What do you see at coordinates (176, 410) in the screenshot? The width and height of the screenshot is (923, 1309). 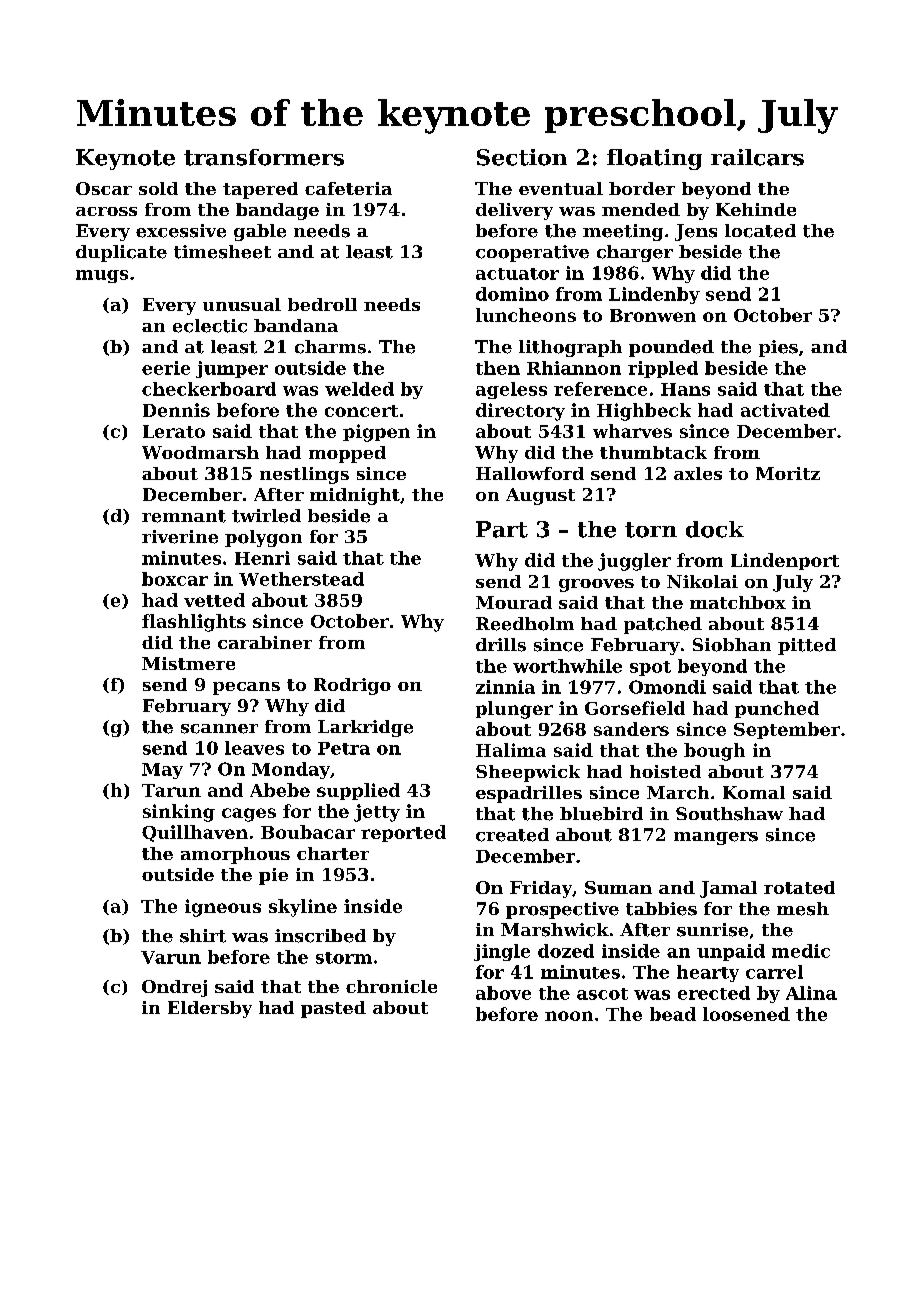 I see `Dennis` at bounding box center [176, 410].
